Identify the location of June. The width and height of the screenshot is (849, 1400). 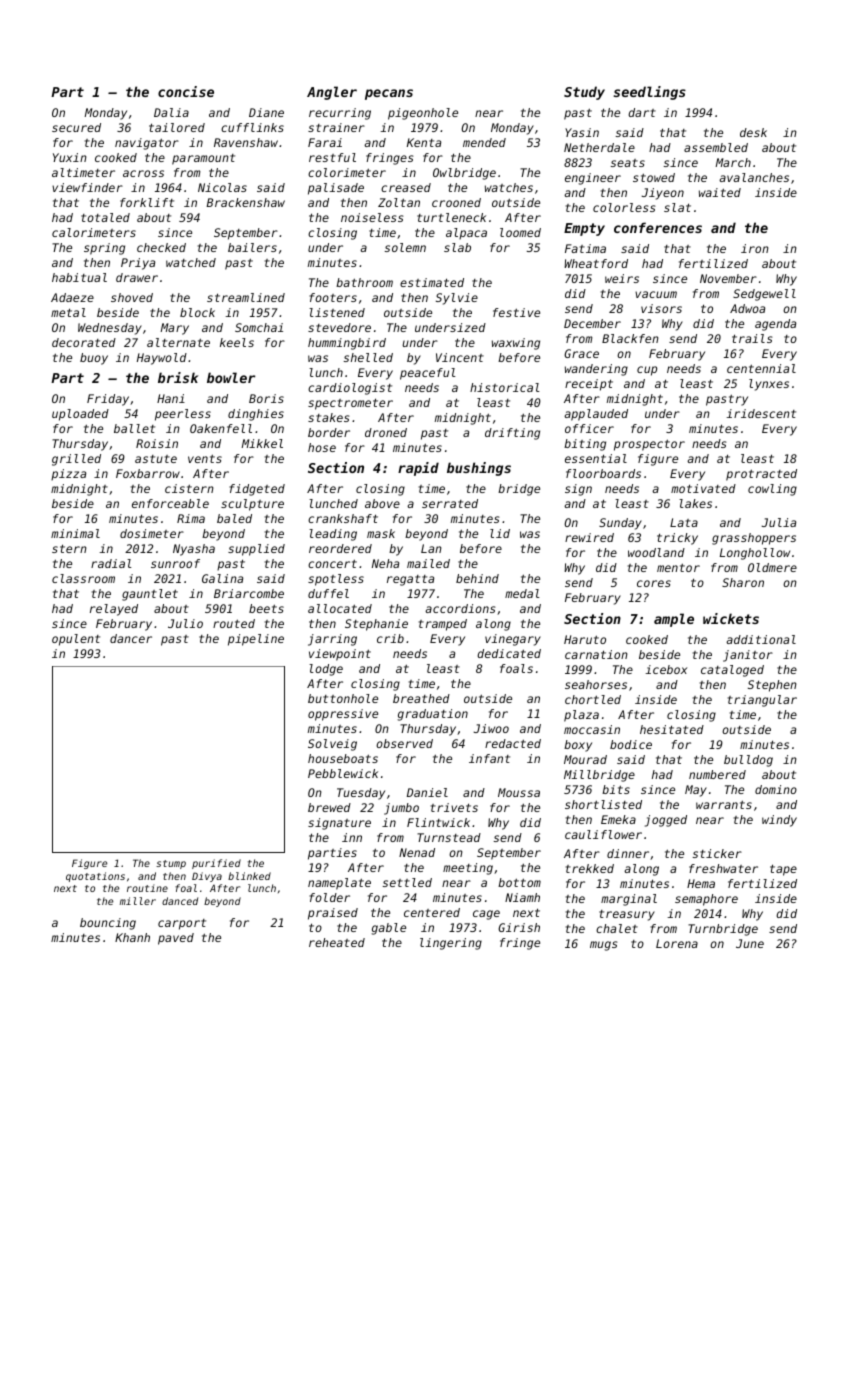
(750, 943).
